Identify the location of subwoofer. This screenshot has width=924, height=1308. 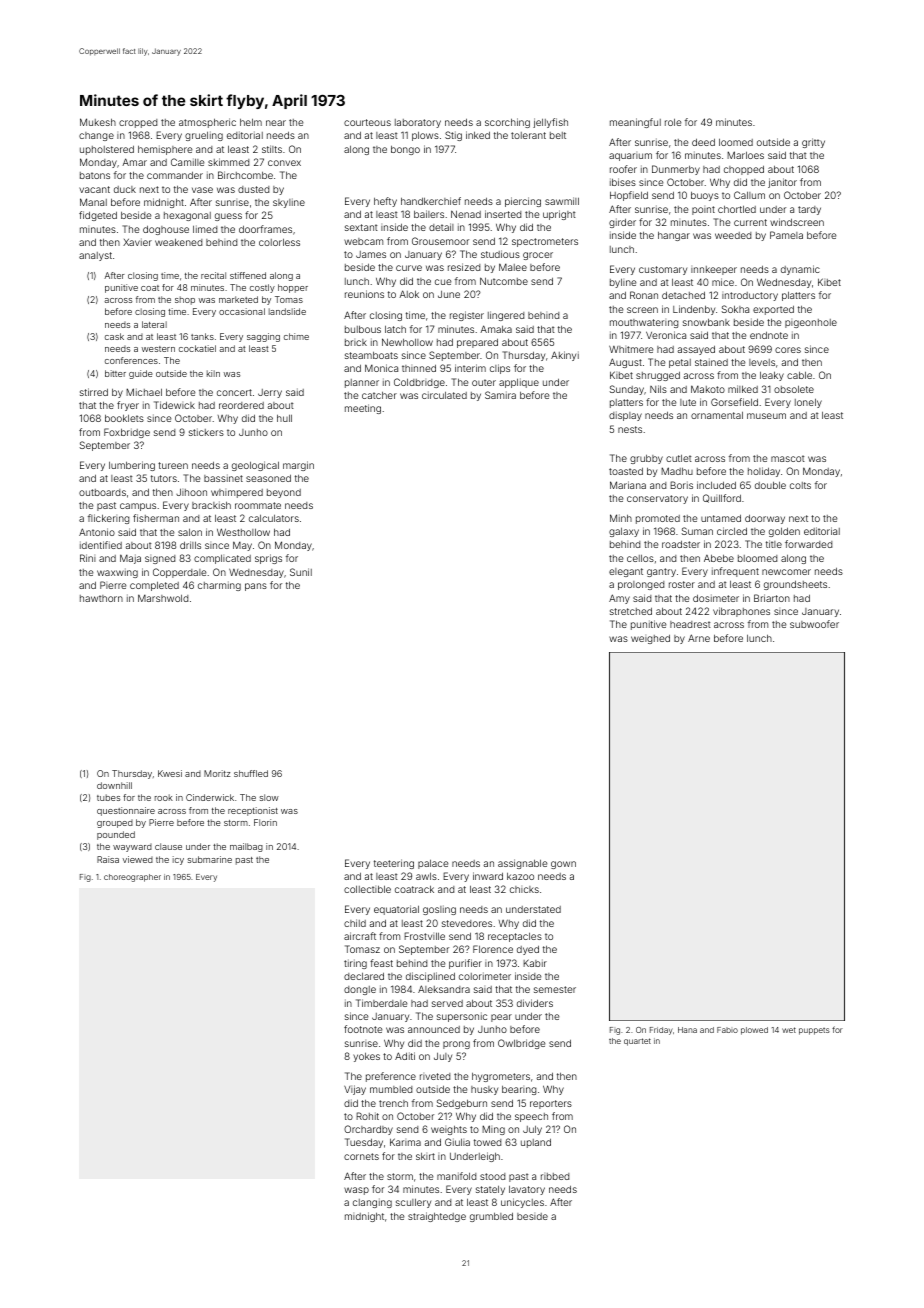
(814, 624).
